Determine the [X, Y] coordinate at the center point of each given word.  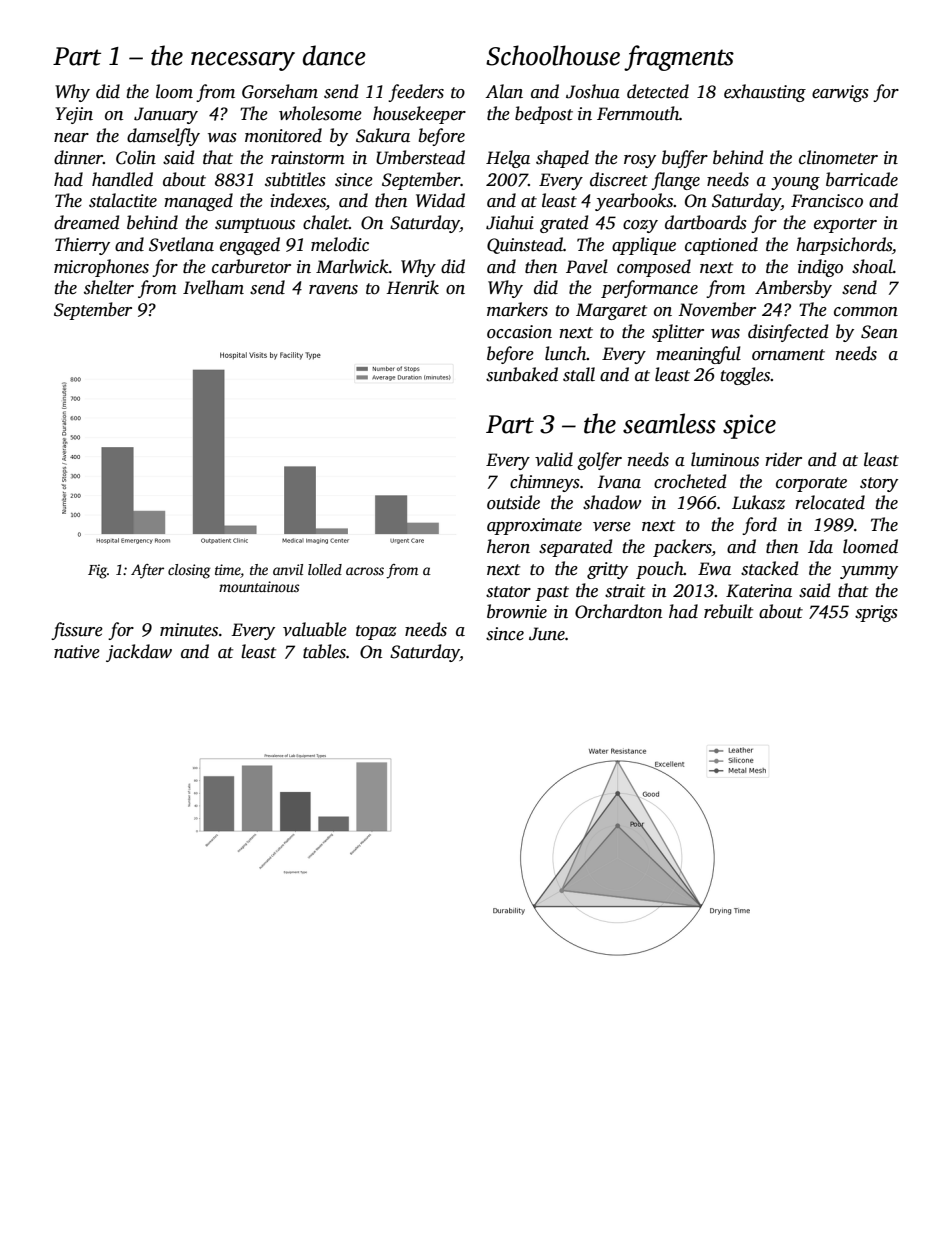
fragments [679, 58]
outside [513, 502]
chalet [326, 222]
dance [334, 55]
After [147, 571]
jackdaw [139, 653]
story [879, 484]
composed [654, 268]
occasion [519, 332]
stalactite [123, 200]
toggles [745, 376]
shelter [109, 287]
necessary [243, 61]
